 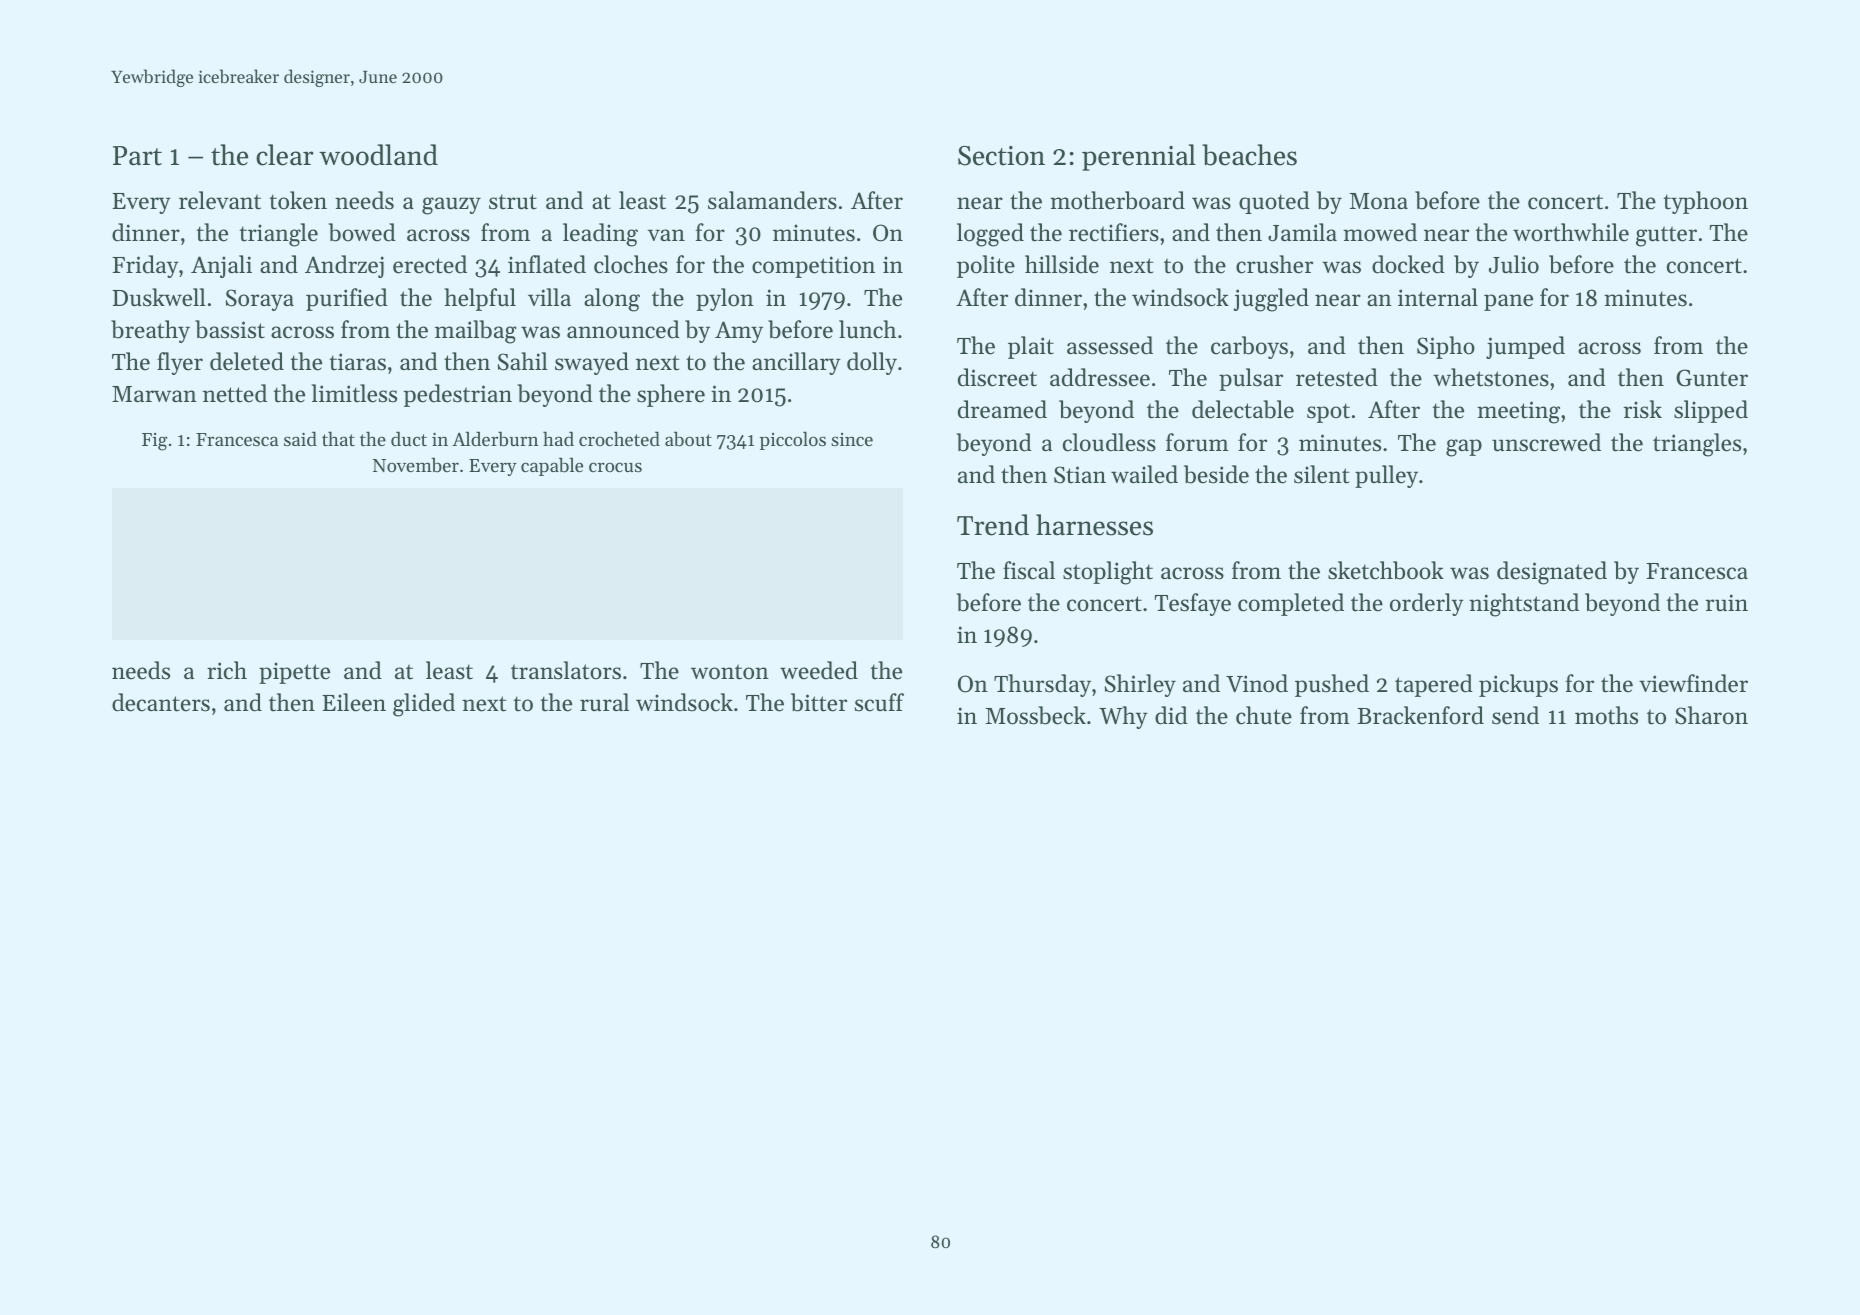 What do you see at coordinates (1711, 715) in the page?
I see `Sharon` at bounding box center [1711, 715].
